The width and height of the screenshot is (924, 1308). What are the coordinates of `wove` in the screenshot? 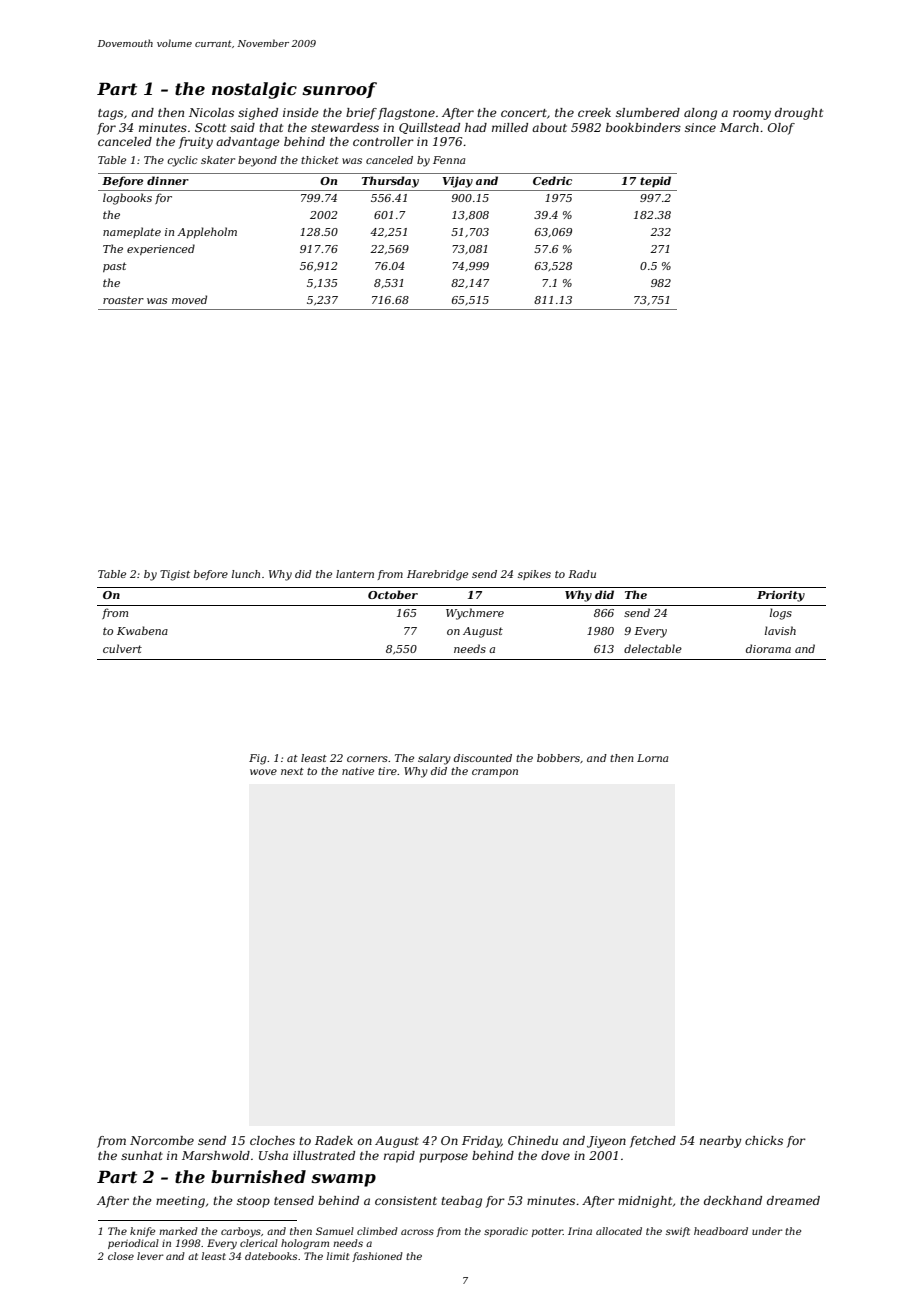 It's located at (263, 772).
